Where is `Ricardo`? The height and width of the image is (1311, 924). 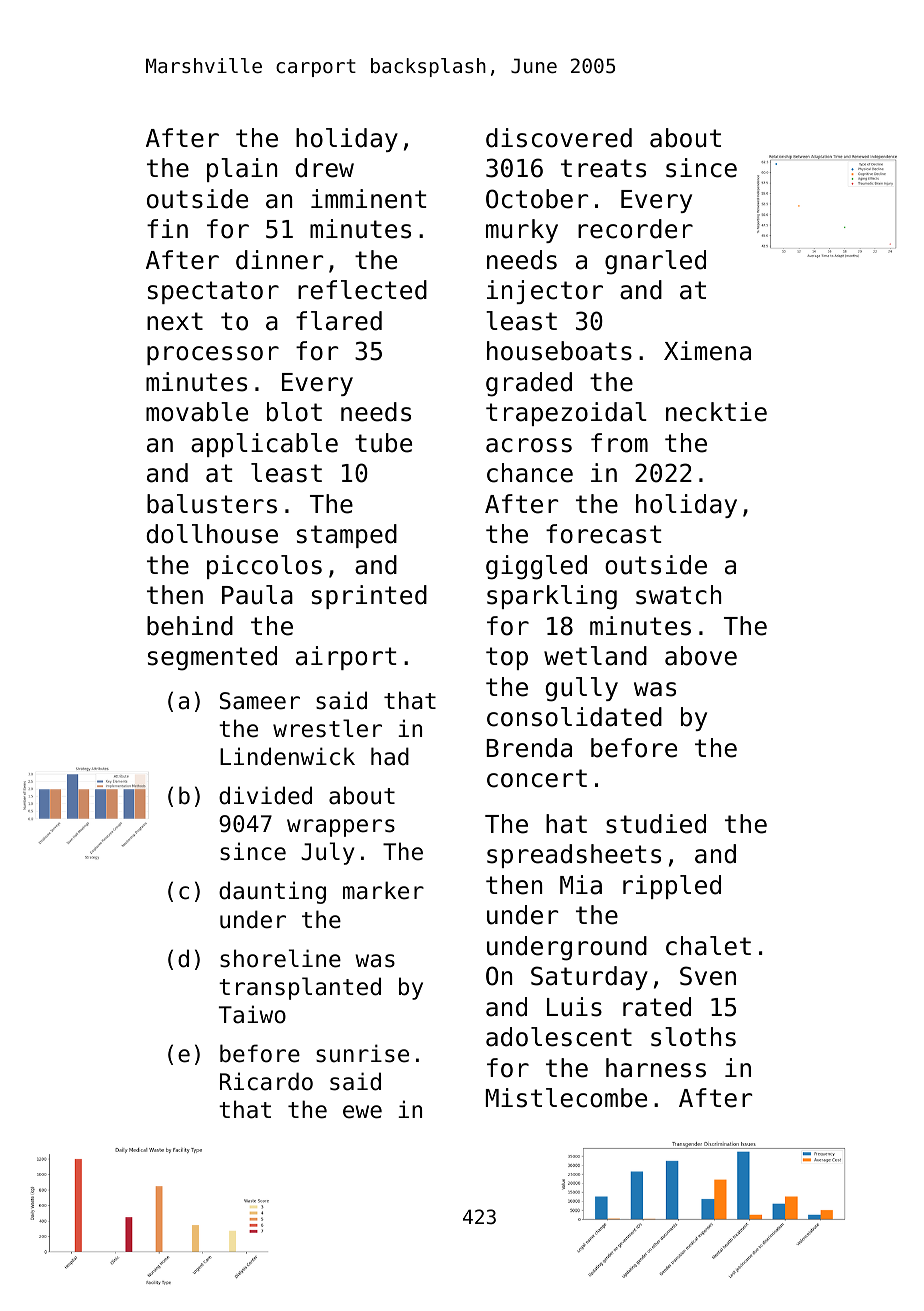 Ricardo is located at coordinates (266, 1081).
